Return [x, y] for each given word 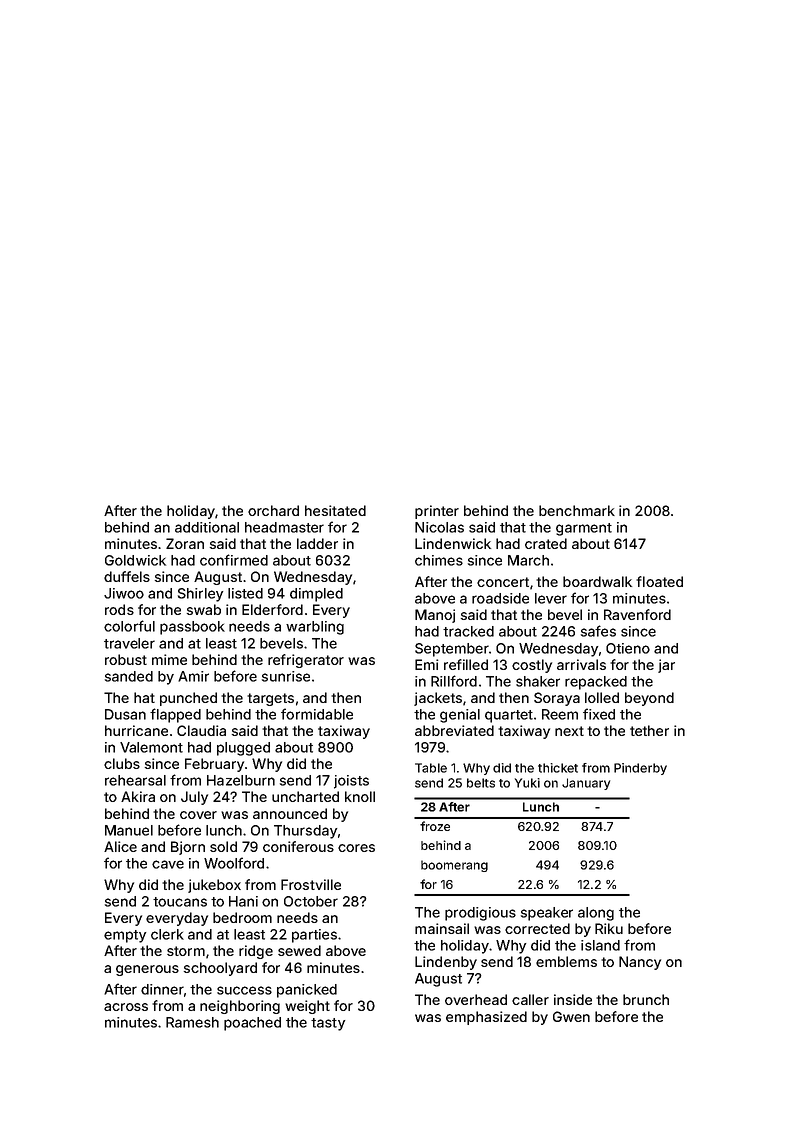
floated [659, 581]
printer [437, 512]
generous [147, 970]
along [596, 914]
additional [207, 527]
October [311, 901]
